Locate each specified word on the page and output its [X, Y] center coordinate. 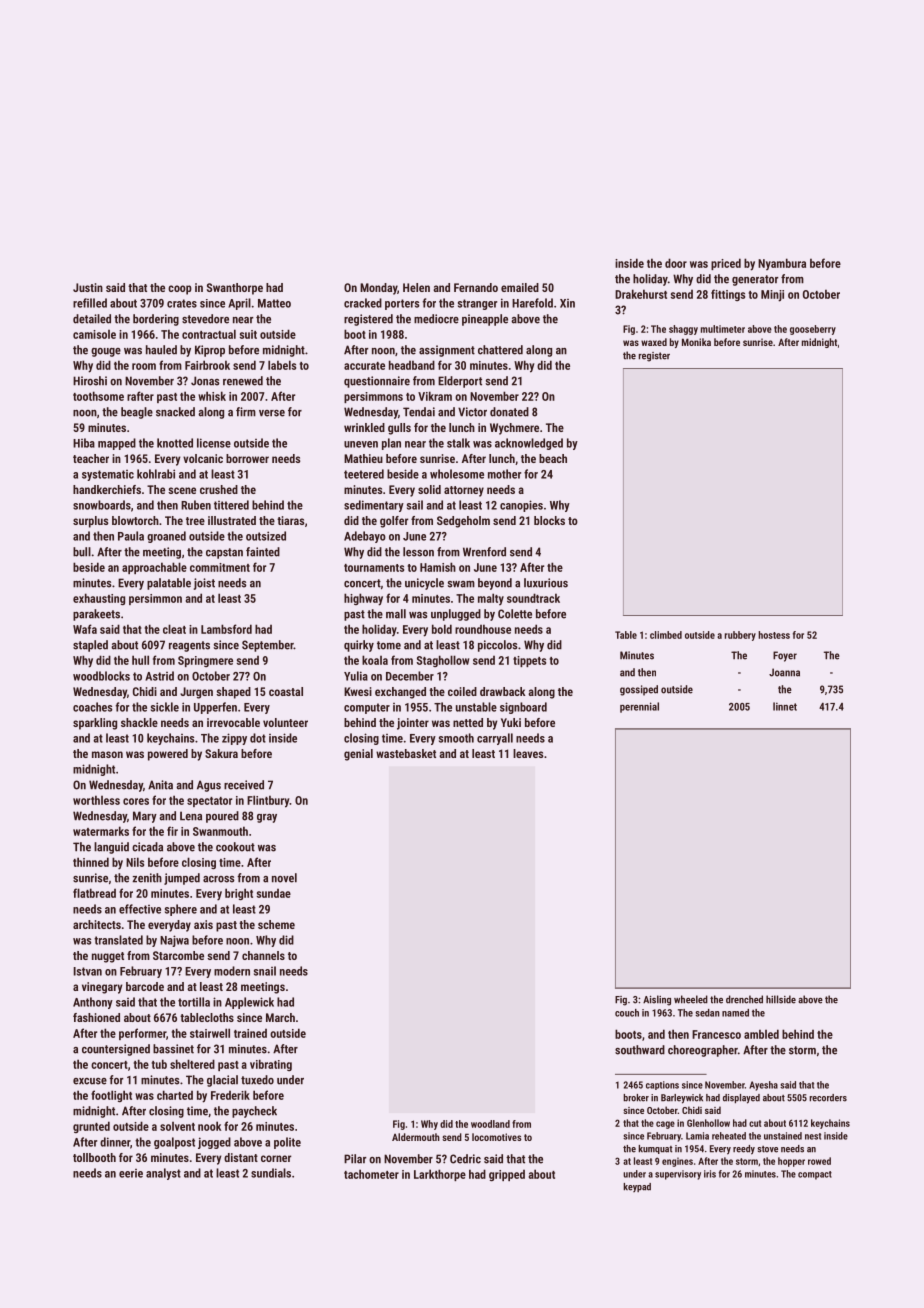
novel [284, 878]
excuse [90, 1081]
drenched [744, 999]
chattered [500, 350]
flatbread [94, 893]
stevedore [205, 319]
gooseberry [813, 330]
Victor [472, 412]
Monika [696, 342]
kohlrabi [156, 474]
